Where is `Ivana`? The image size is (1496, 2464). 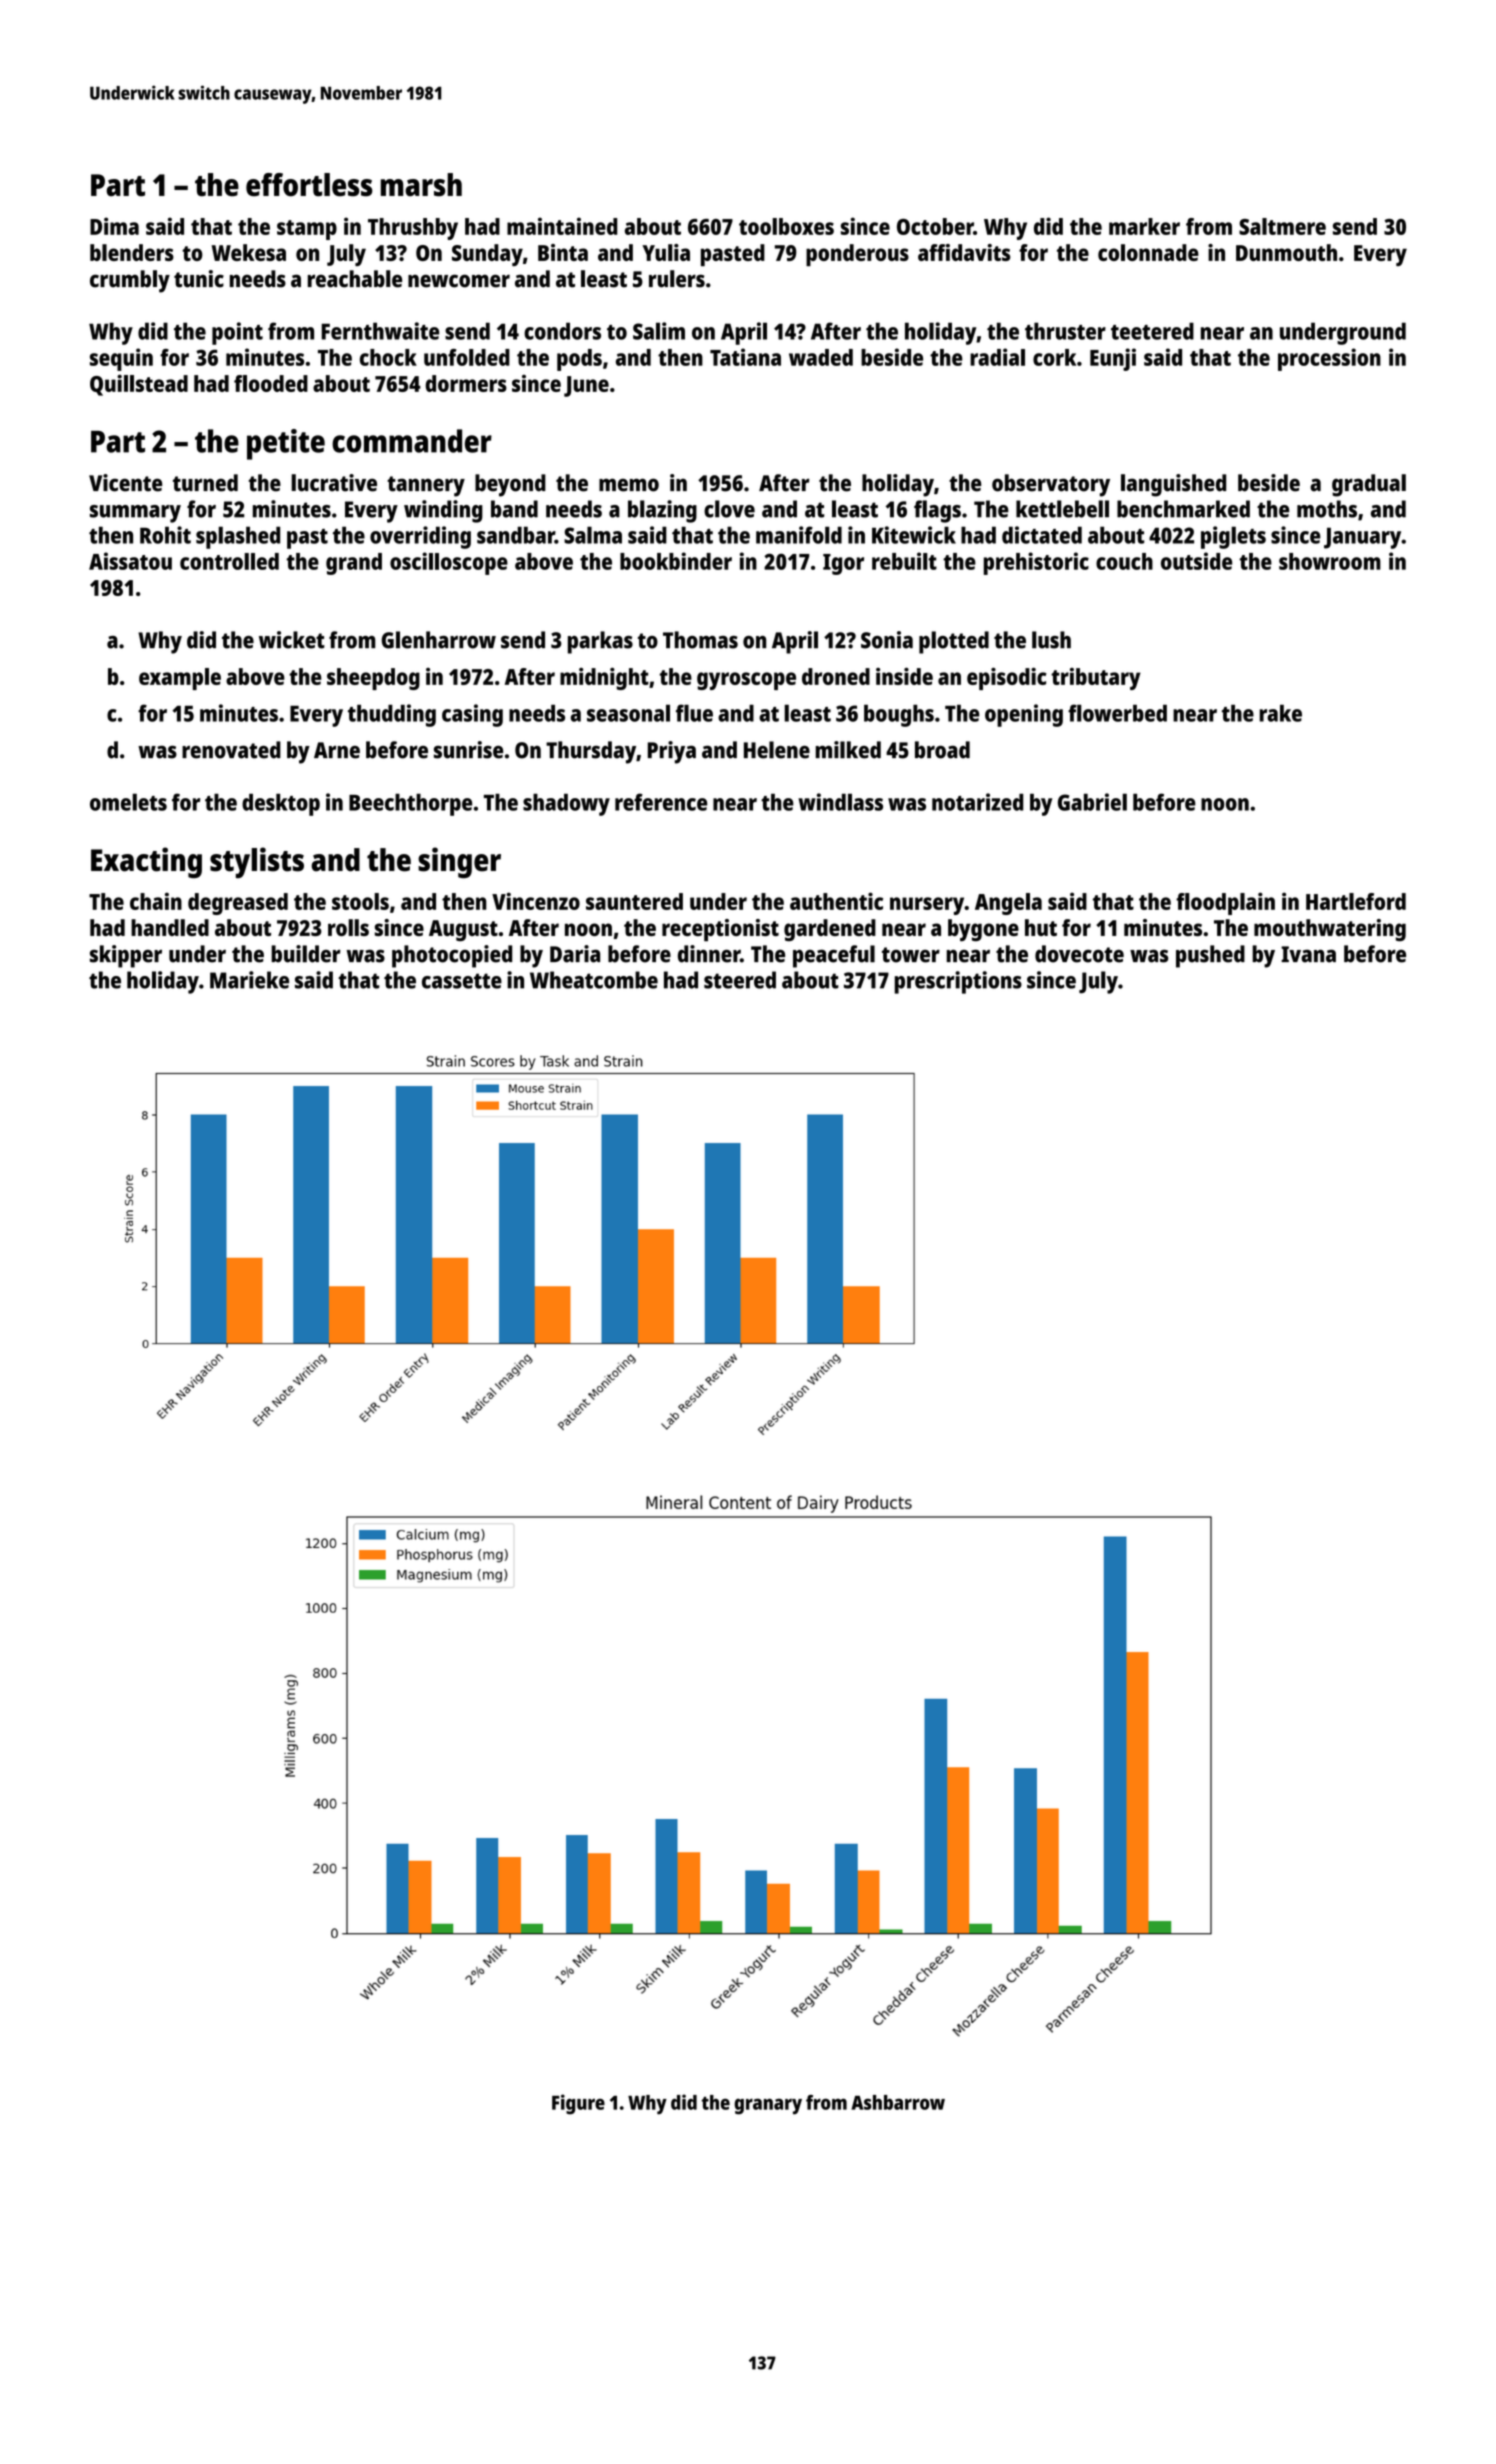 Ivana is located at coordinates (1308, 954).
